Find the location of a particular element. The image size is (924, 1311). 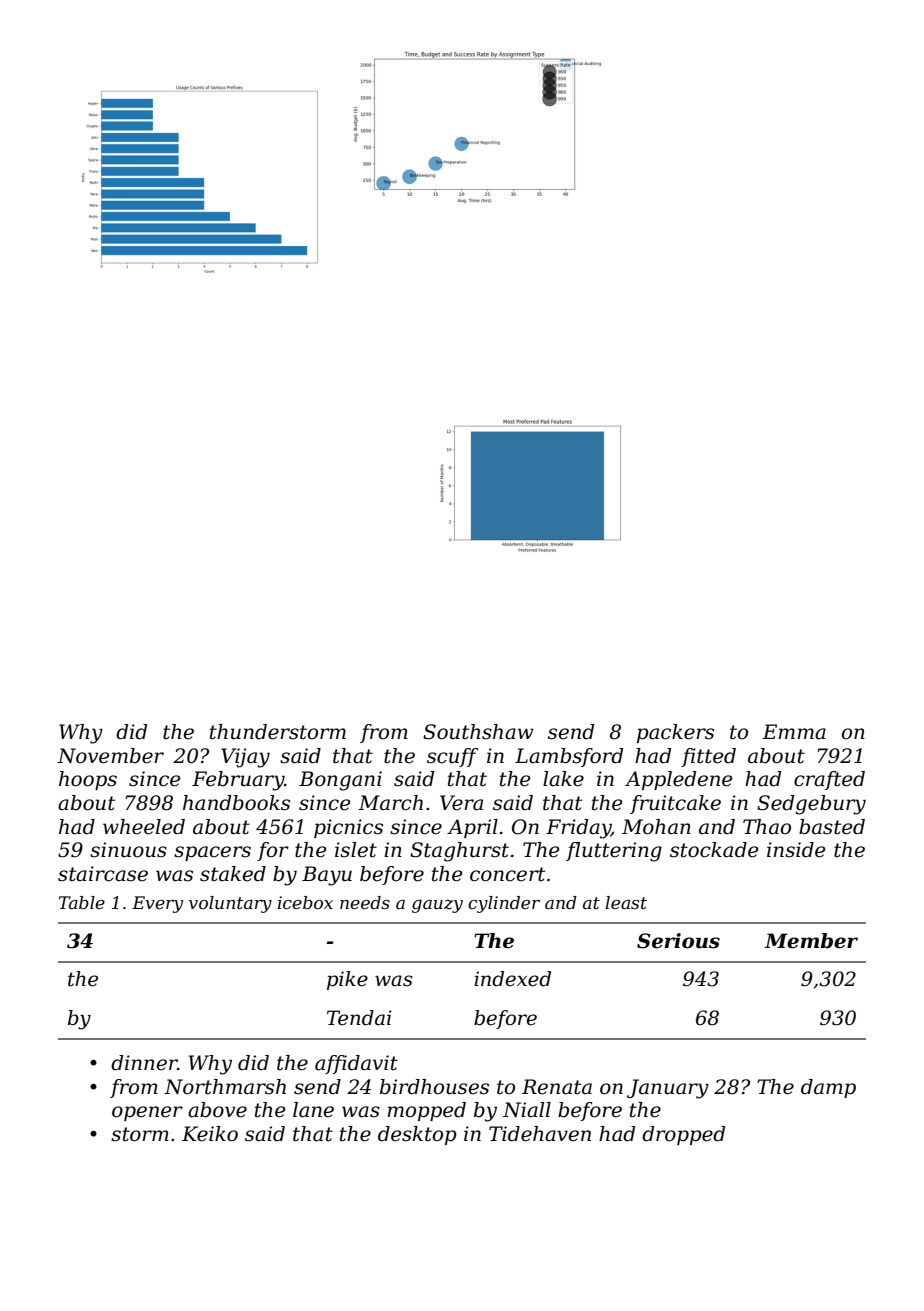

Tendai is located at coordinates (359, 1018).
